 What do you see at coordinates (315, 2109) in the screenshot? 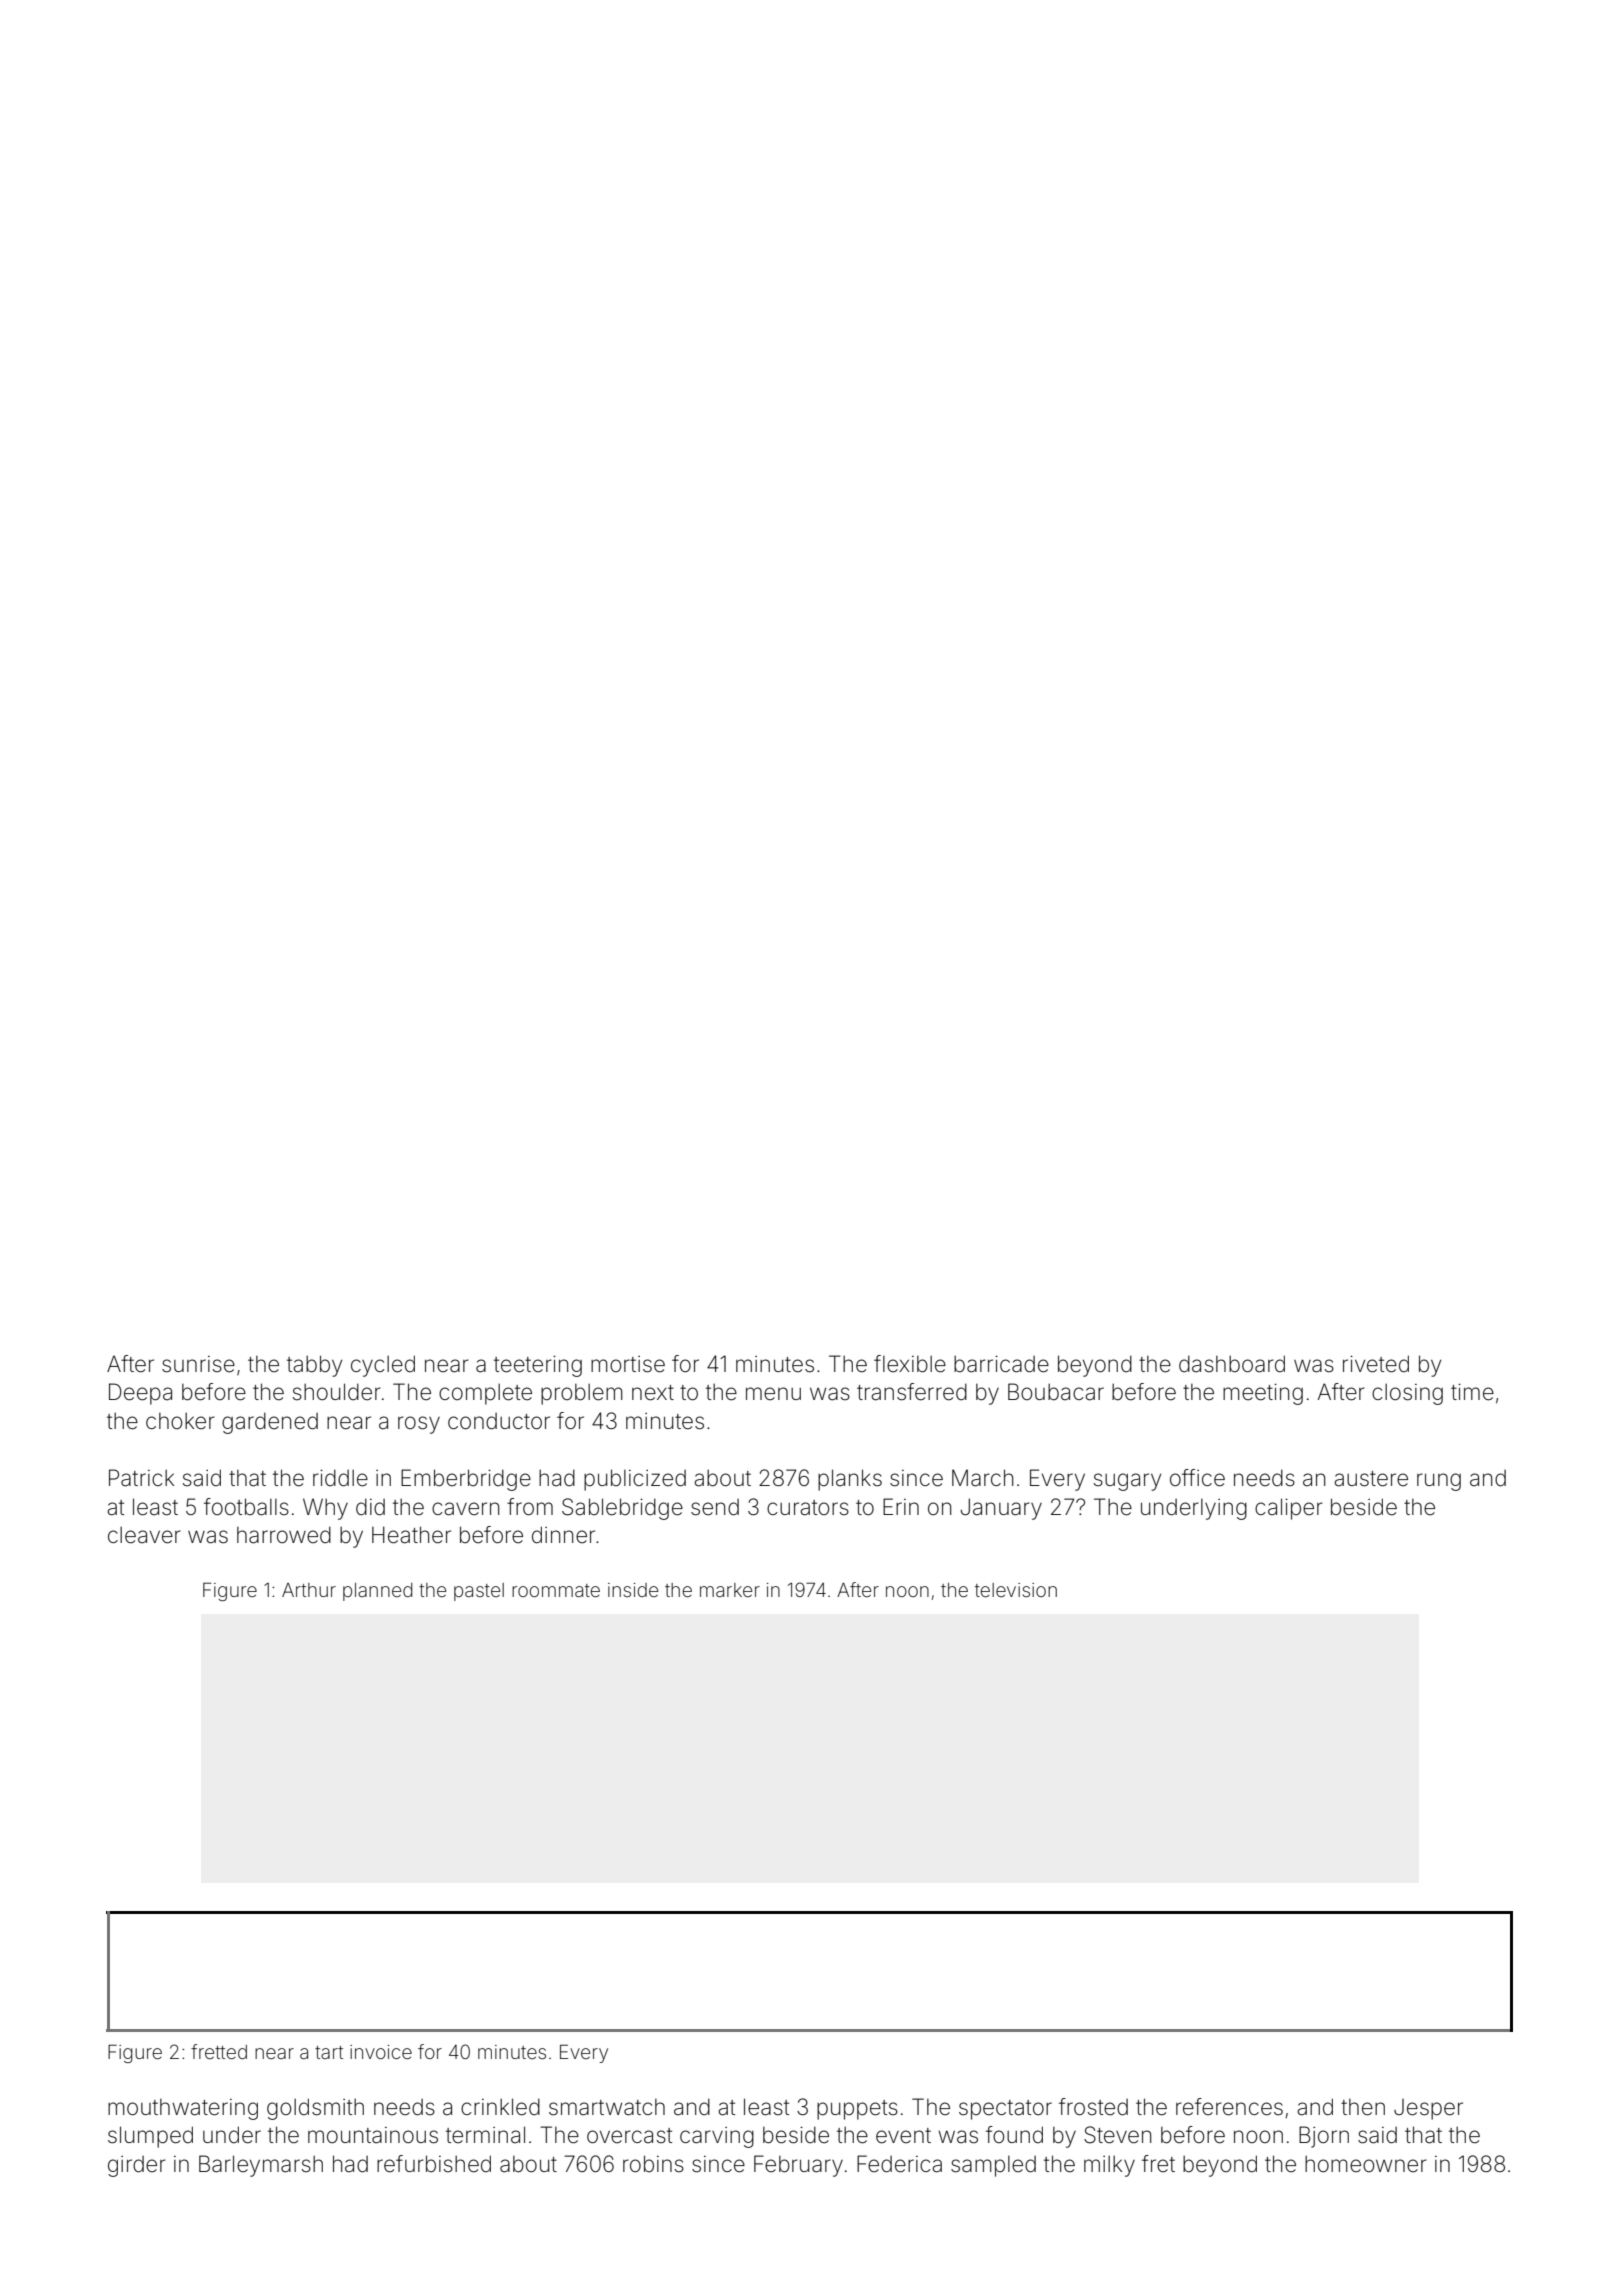
I see `goldsmith` at bounding box center [315, 2109].
